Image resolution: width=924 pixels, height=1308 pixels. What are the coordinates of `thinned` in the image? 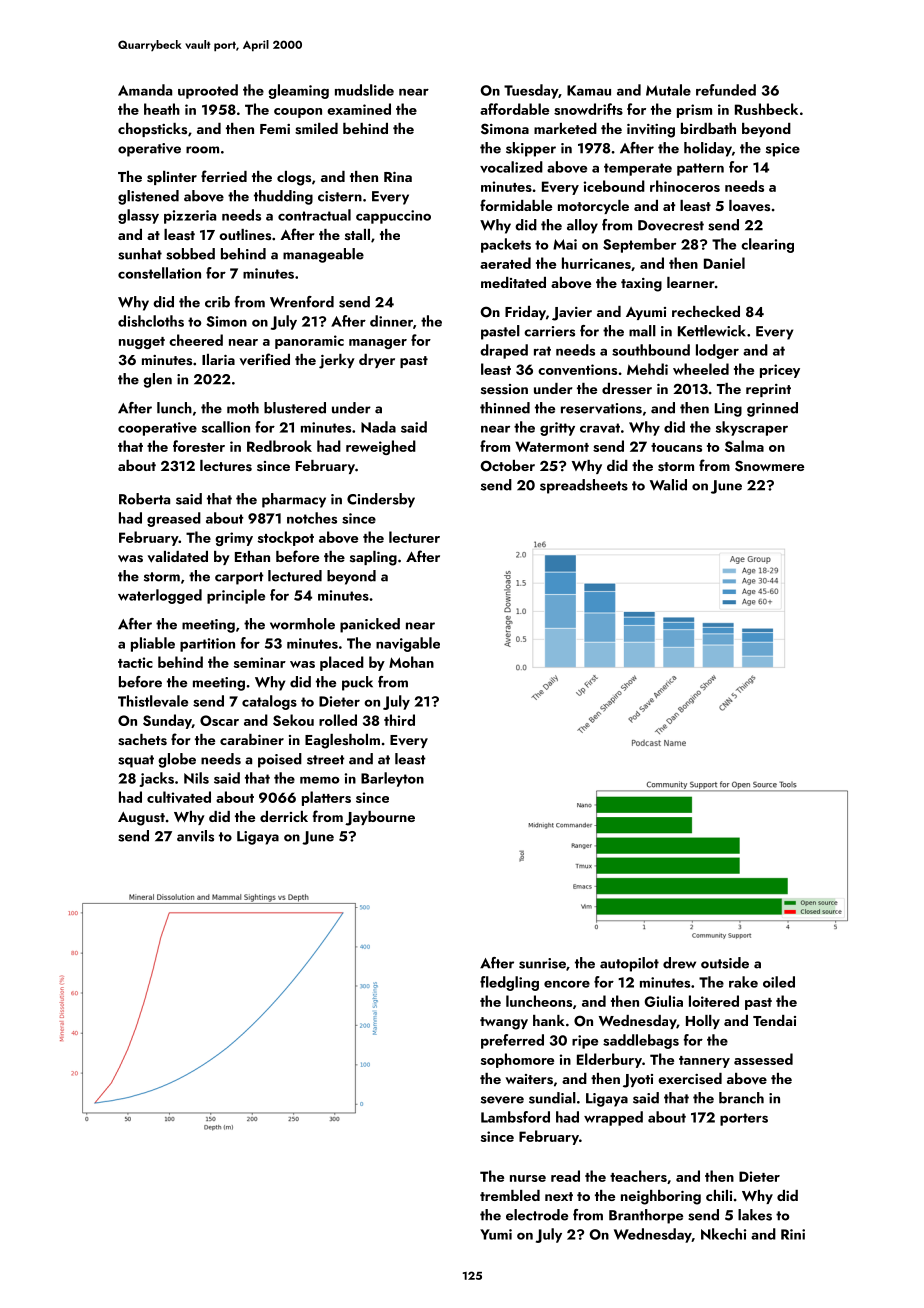 It's located at (505, 408).
